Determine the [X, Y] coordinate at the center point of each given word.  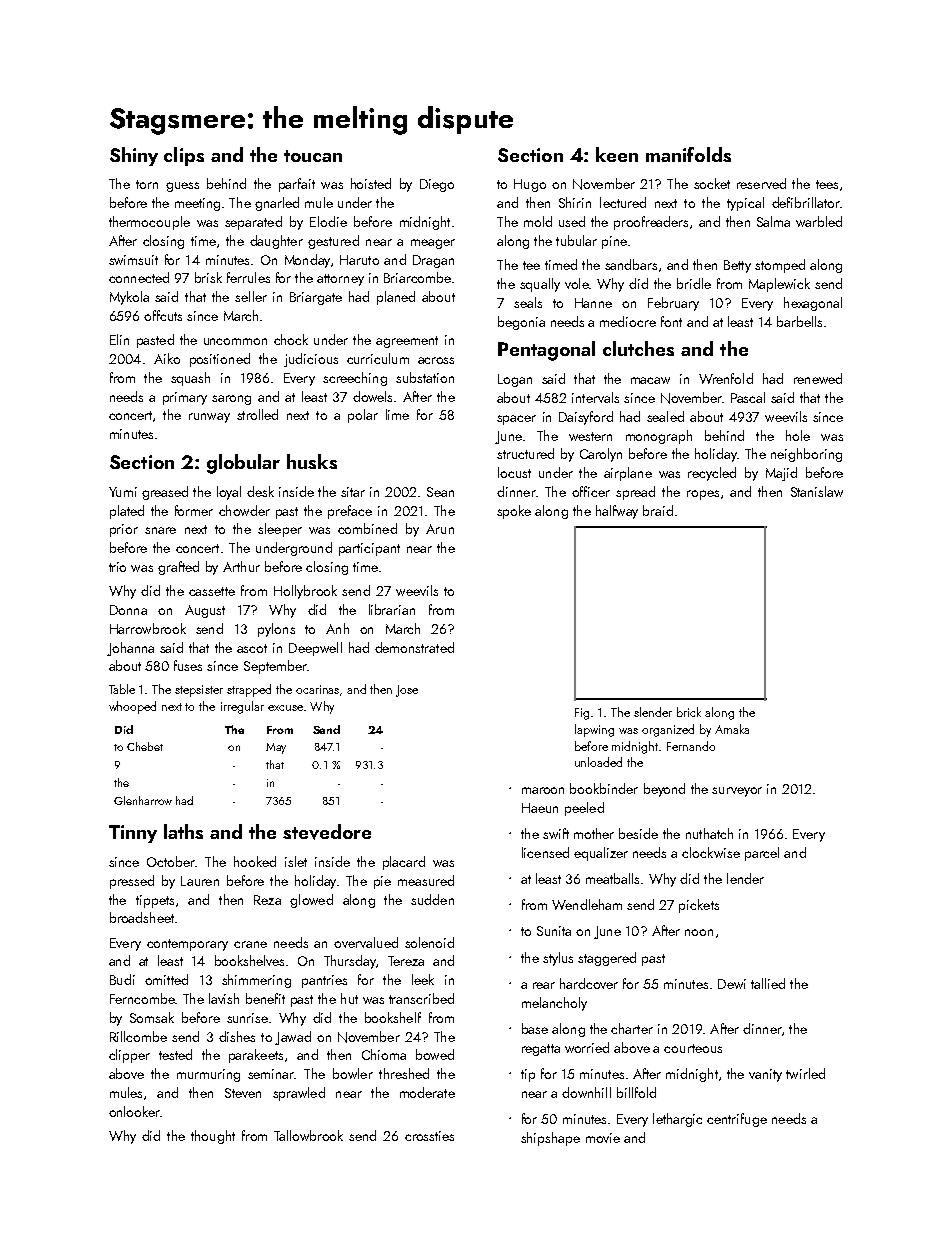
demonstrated [414, 647]
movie [603, 1138]
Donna [128, 610]
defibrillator [806, 202]
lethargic [677, 1120]
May [276, 748]
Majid [781, 474]
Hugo [530, 185]
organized [668, 730]
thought [213, 1137]
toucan [313, 156]
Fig [582, 714]
